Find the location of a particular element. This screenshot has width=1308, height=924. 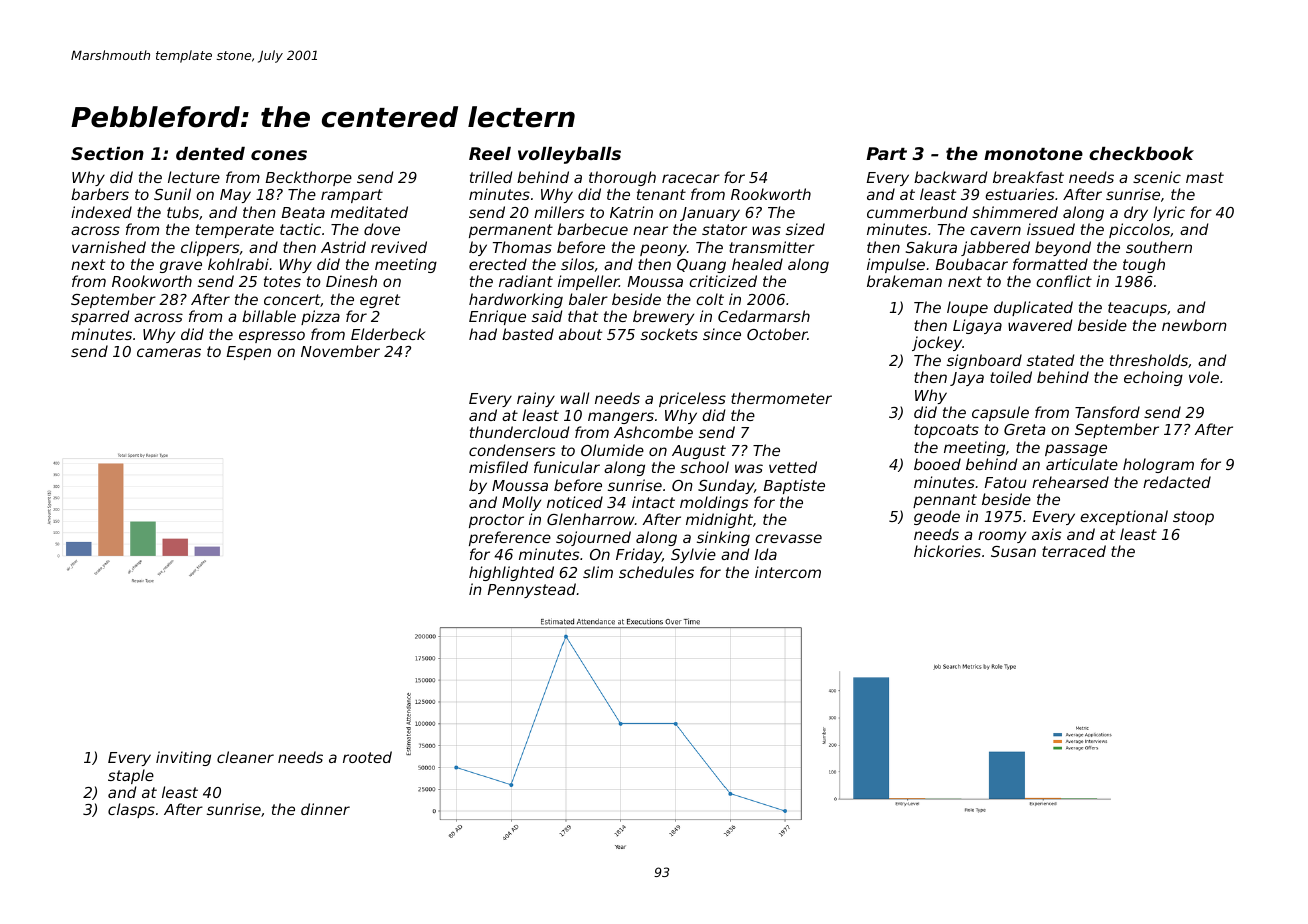

monotone is located at coordinates (1033, 154).
